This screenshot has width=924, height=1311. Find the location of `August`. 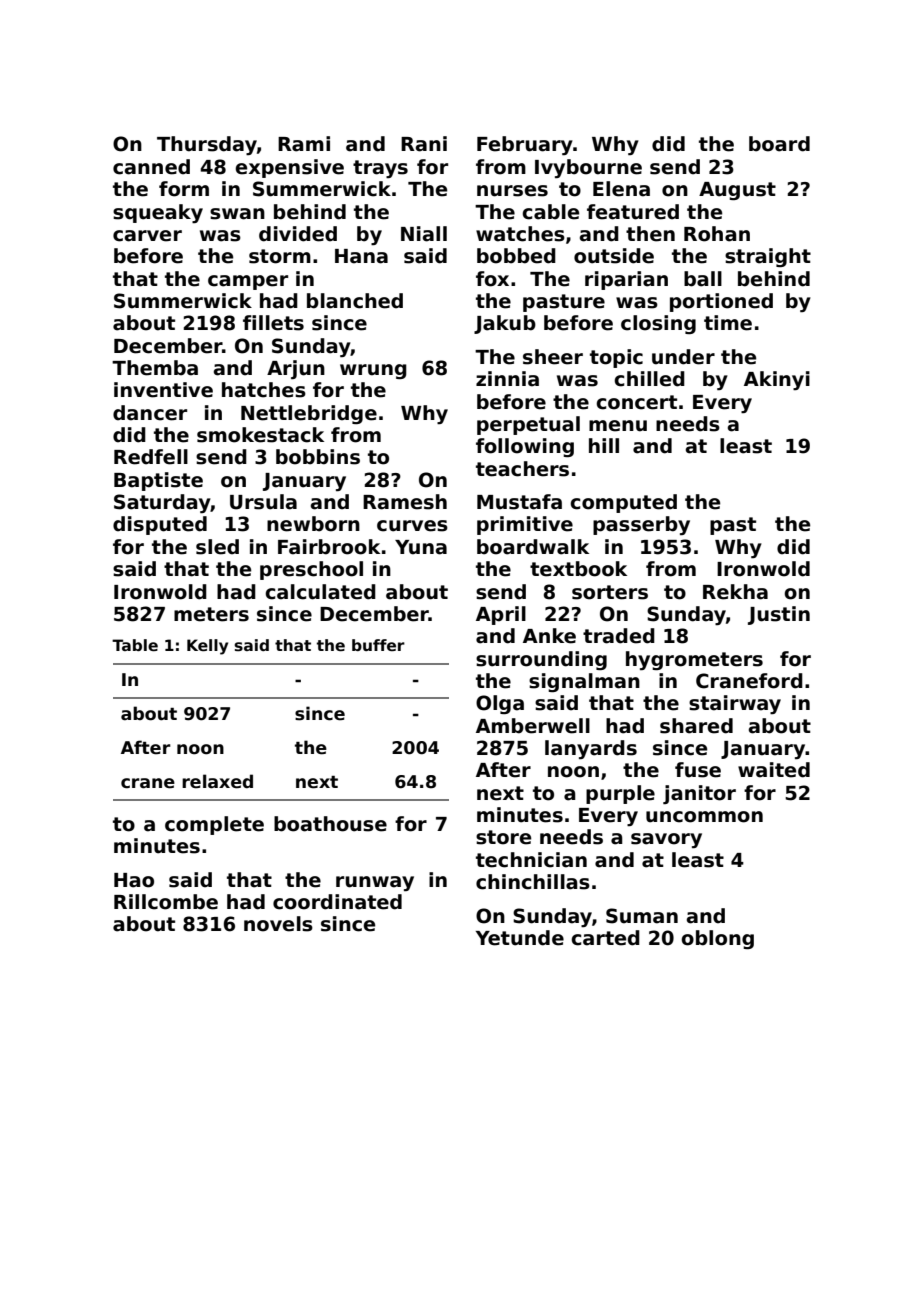

August is located at coordinates (737, 191).
